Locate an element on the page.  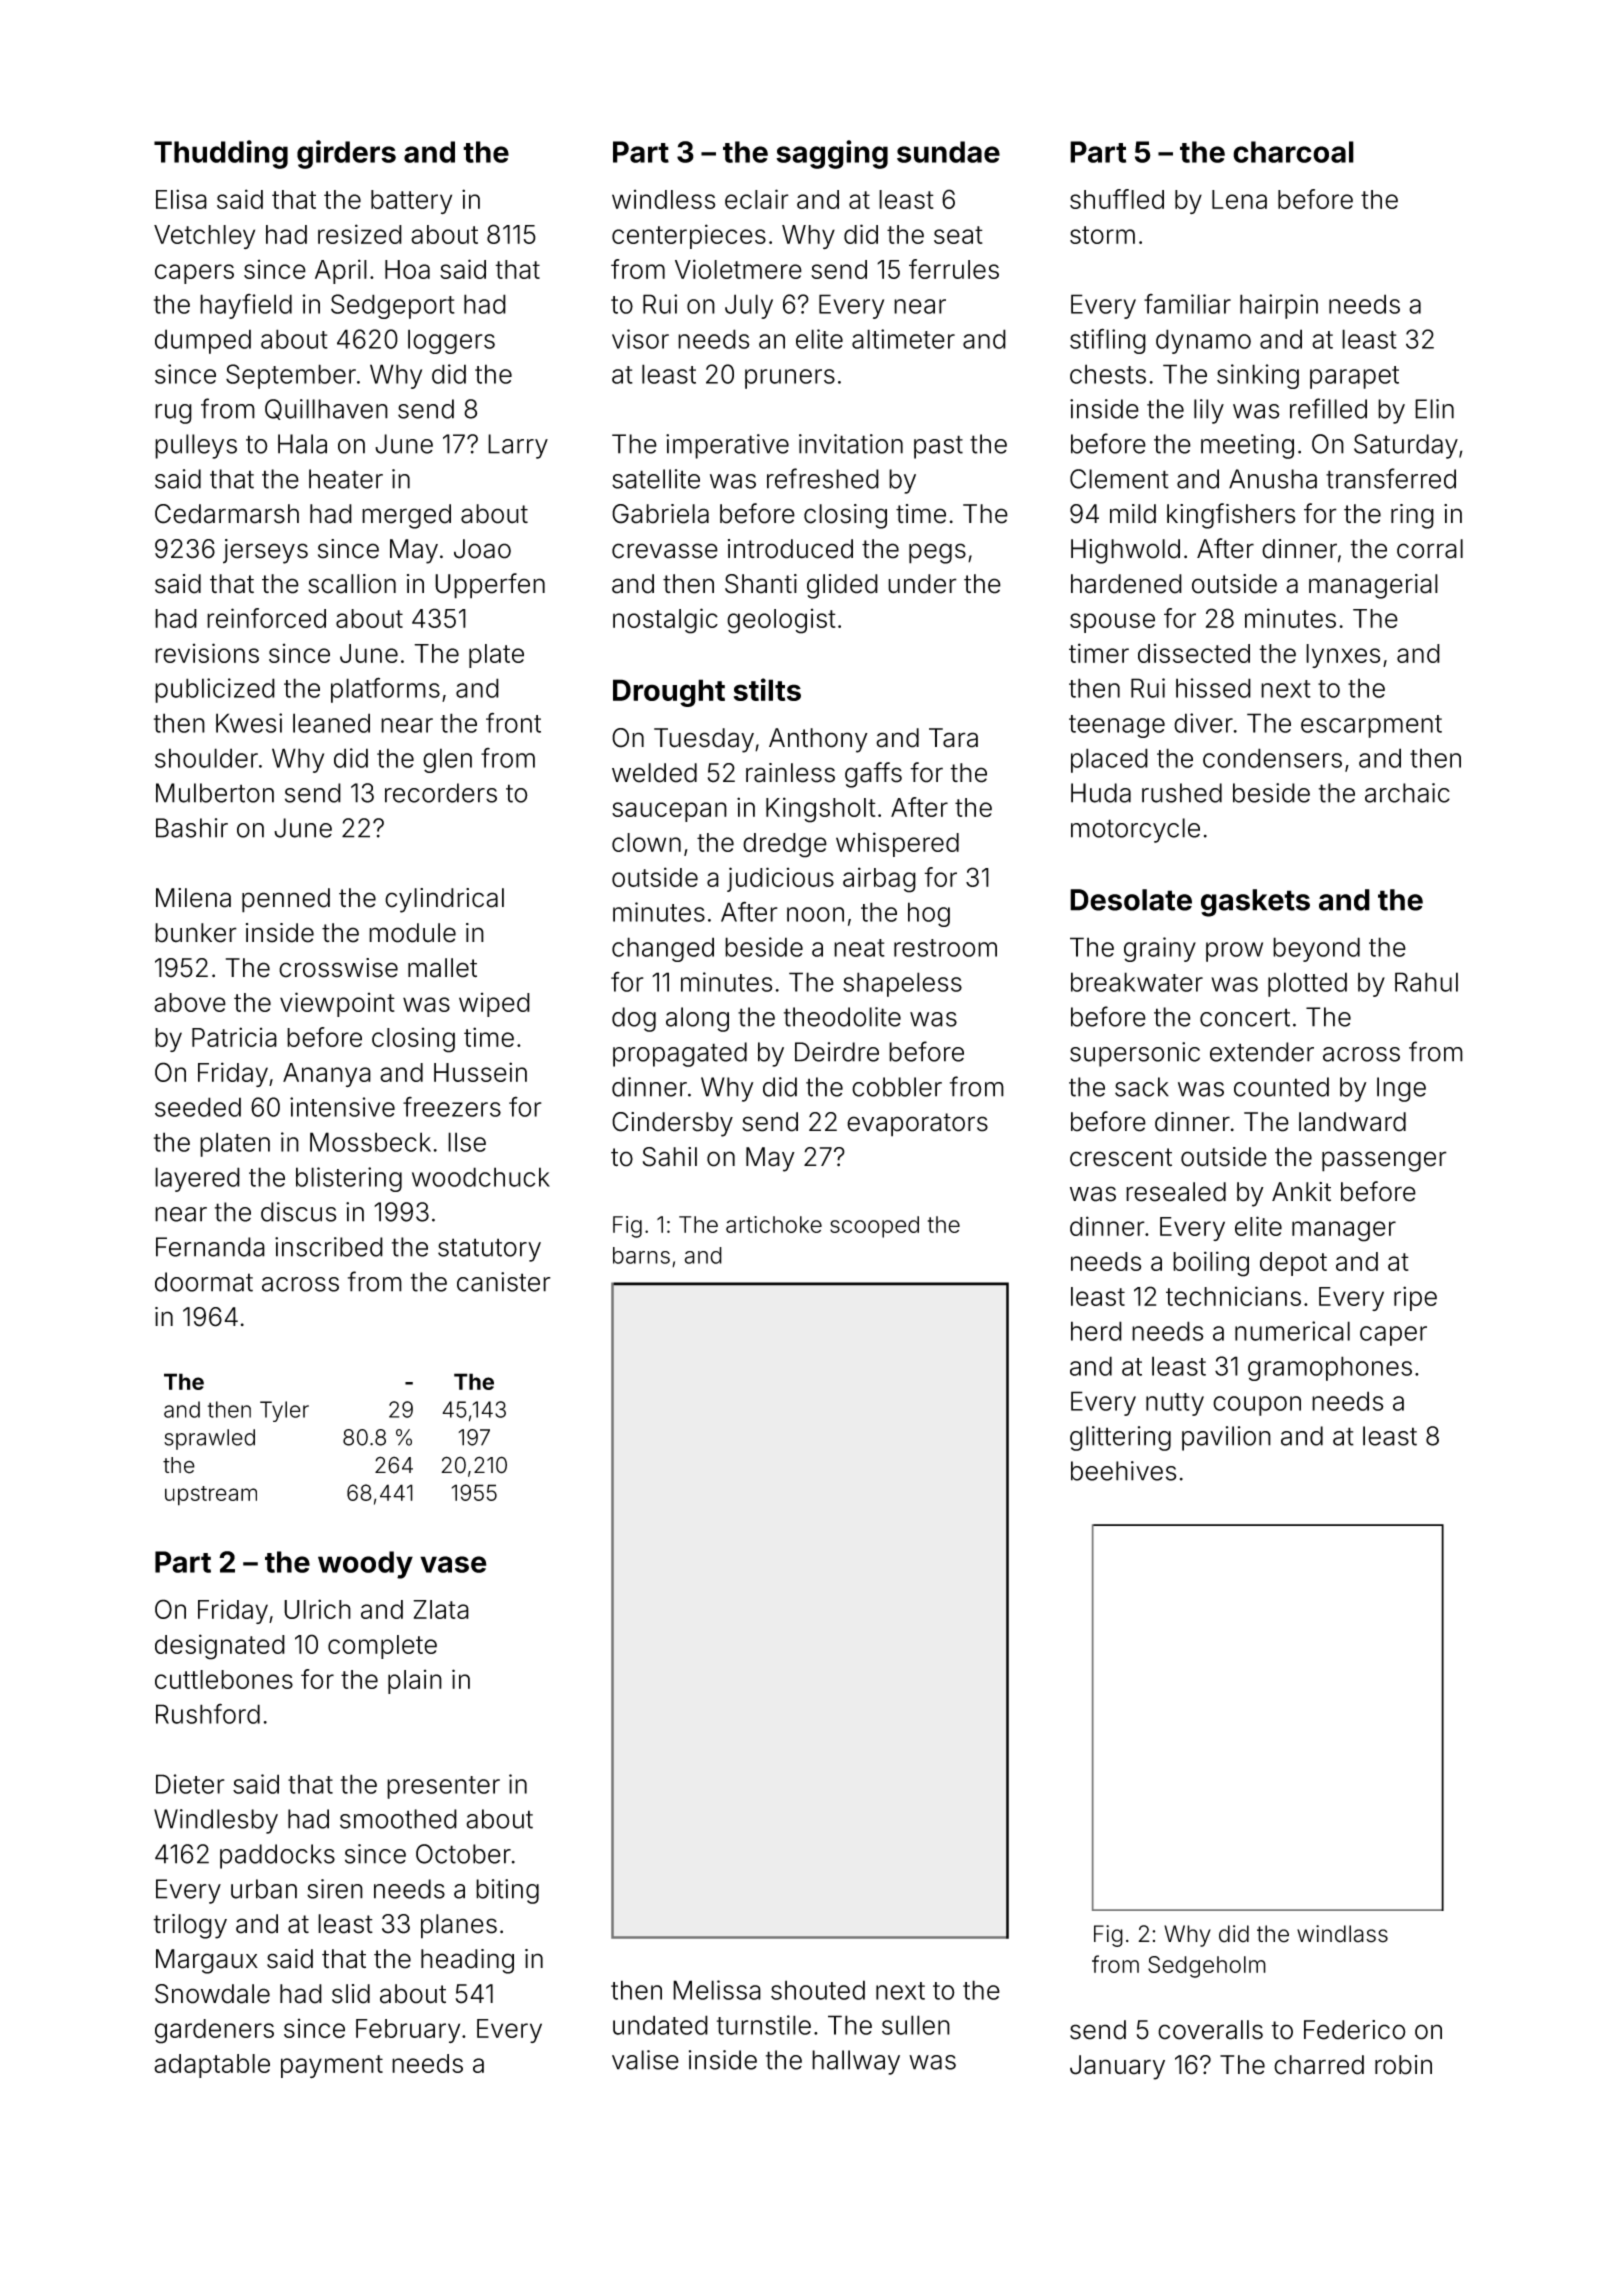
Elin is located at coordinates (1434, 409).
